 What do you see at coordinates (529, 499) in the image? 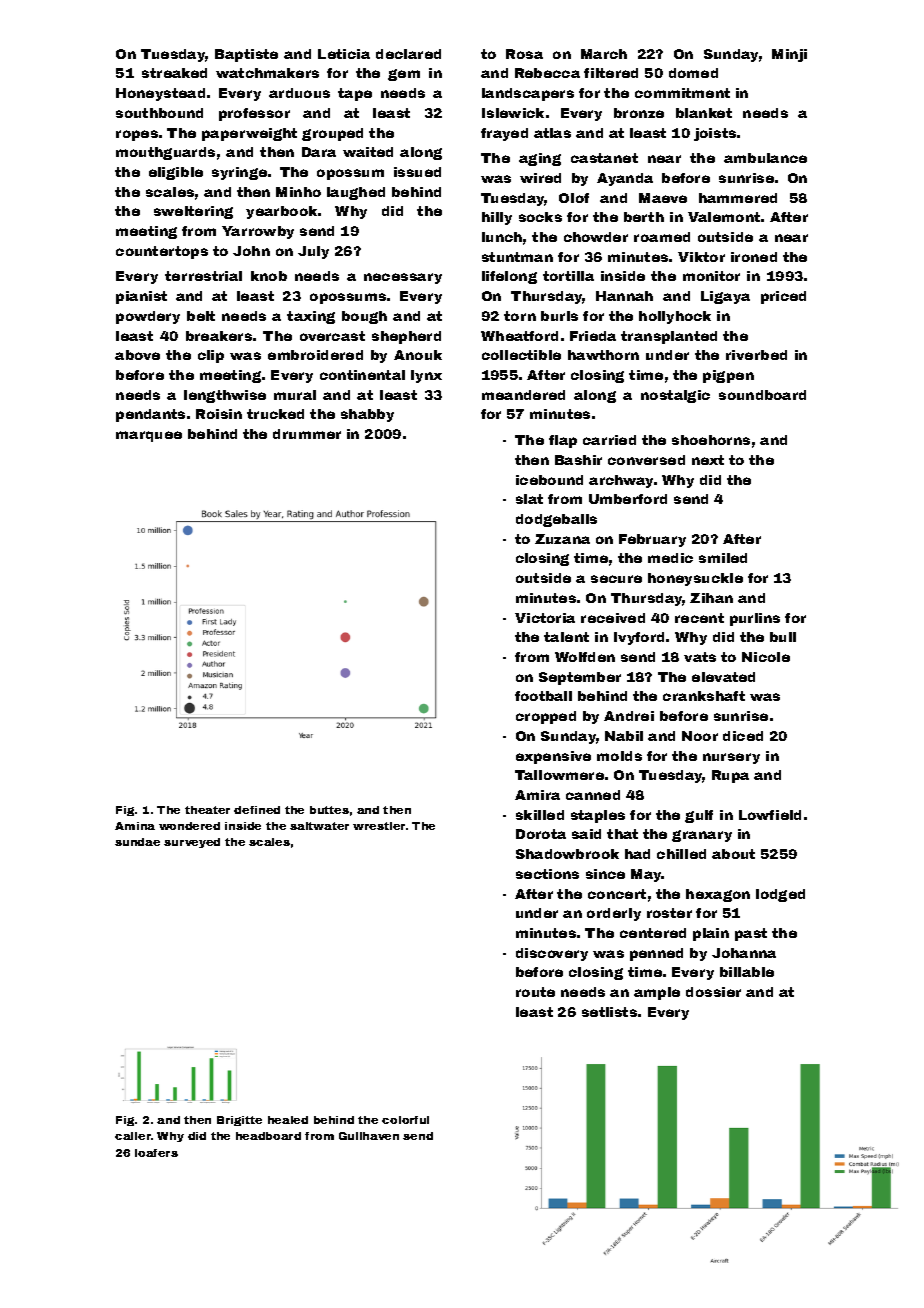
I see `slat` at bounding box center [529, 499].
